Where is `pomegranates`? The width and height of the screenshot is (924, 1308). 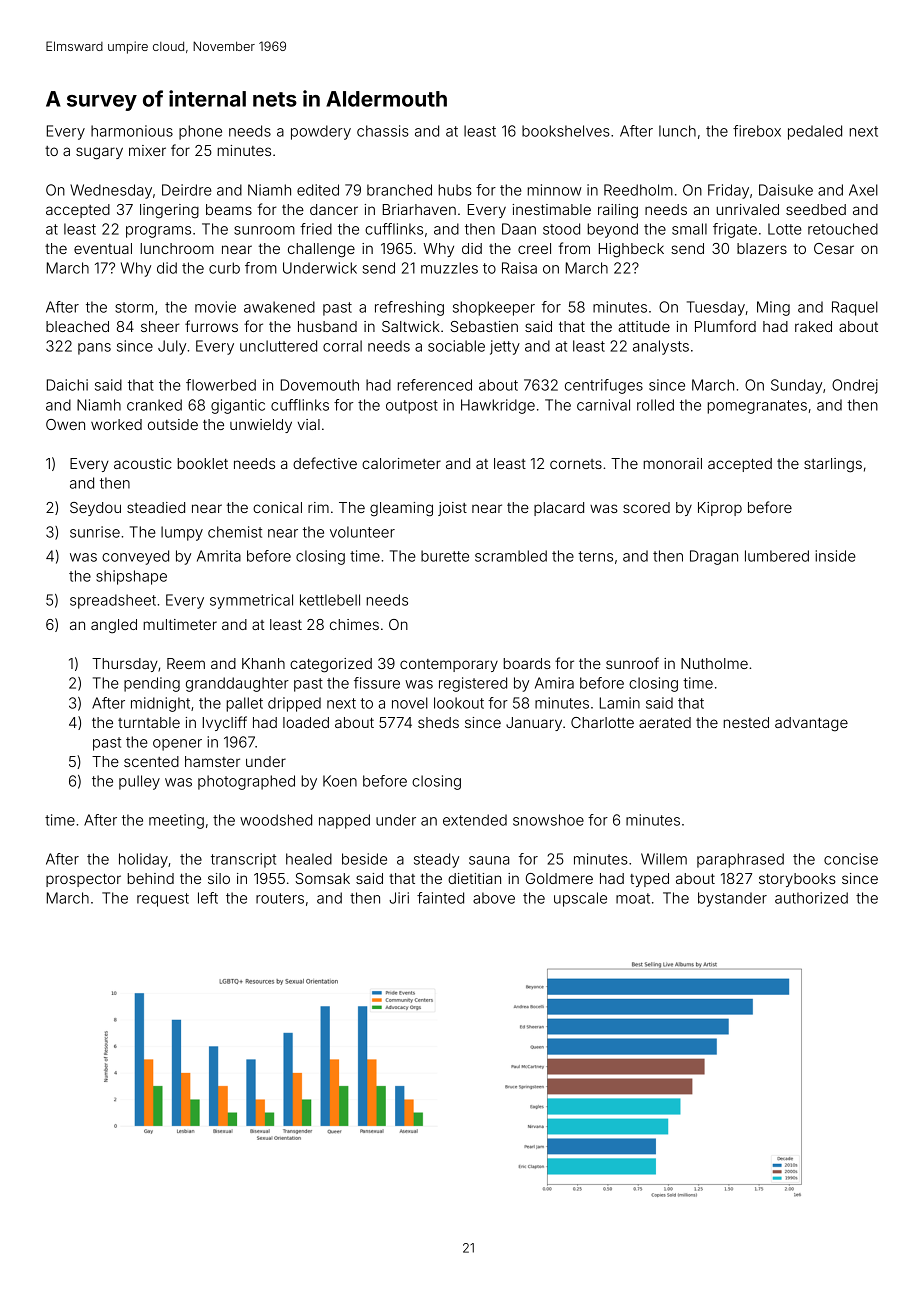 pomegranates is located at coordinates (757, 407).
